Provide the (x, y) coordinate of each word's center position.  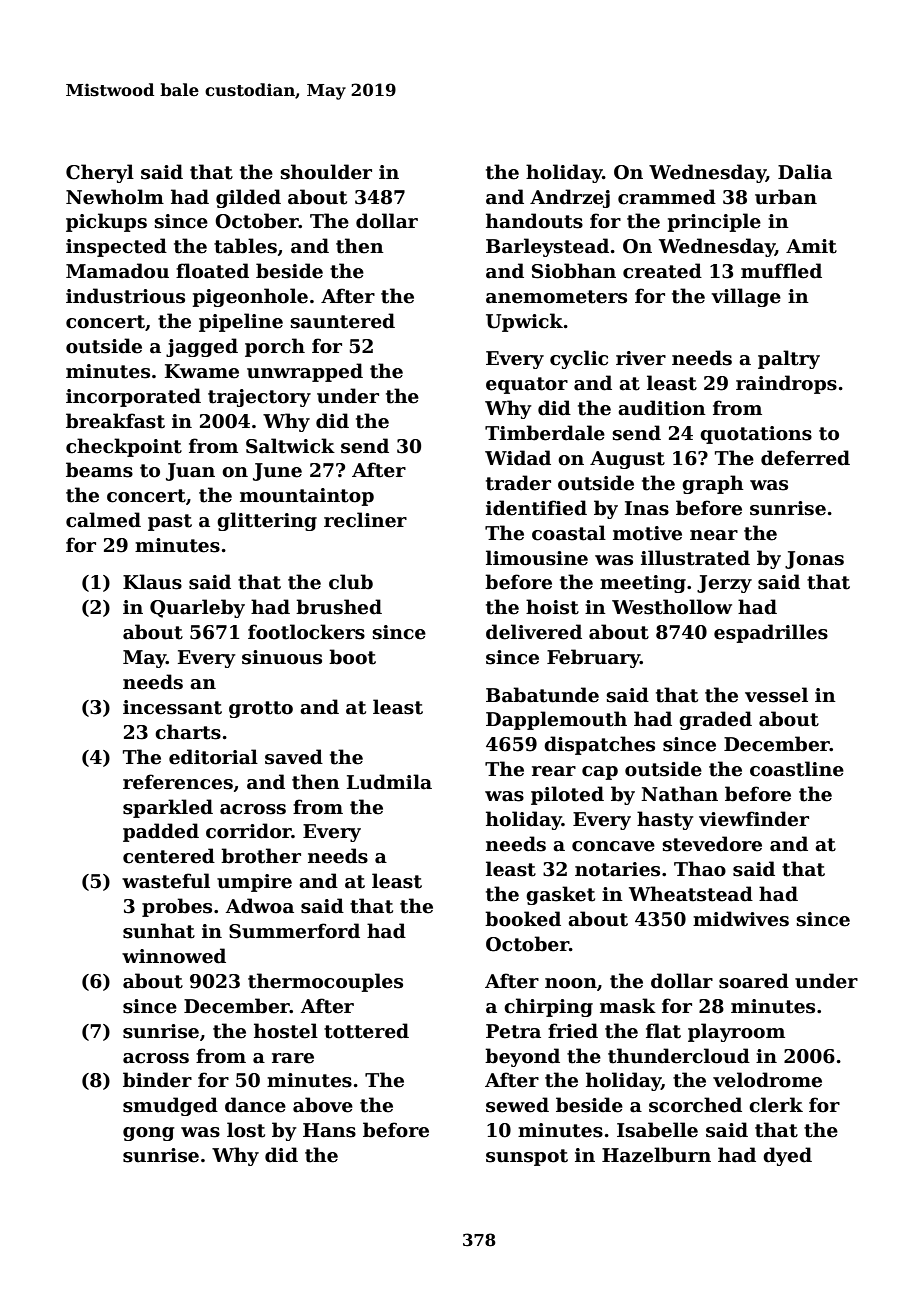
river (641, 358)
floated (212, 271)
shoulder (326, 172)
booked (523, 919)
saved (294, 757)
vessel (776, 695)
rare (293, 1058)
